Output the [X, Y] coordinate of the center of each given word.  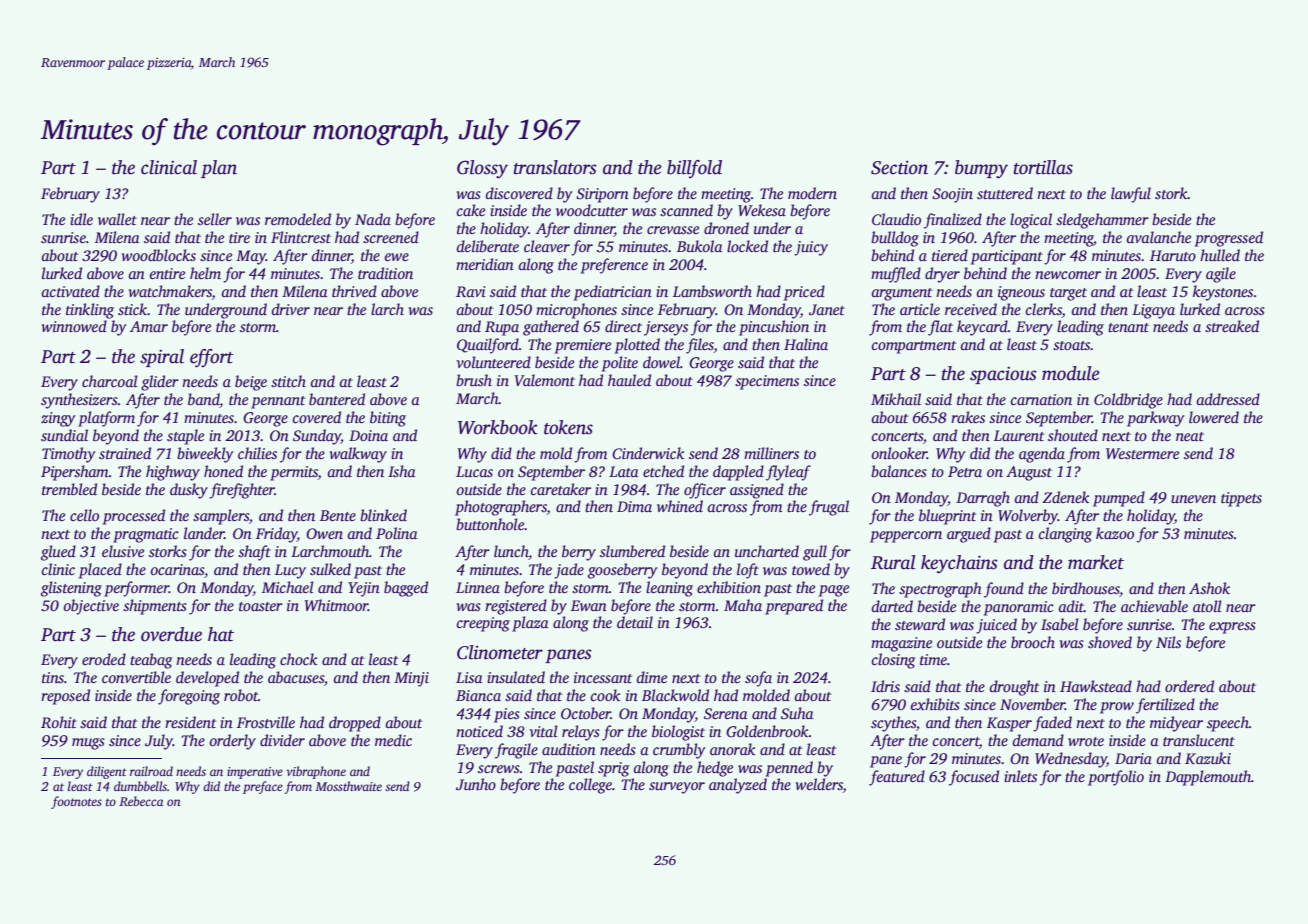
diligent [107, 772]
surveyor [677, 788]
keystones [1223, 293]
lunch [511, 552]
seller [215, 219]
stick [133, 309]
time [933, 659]
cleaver [547, 246]
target [1068, 294]
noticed [479, 731]
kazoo [1115, 533]
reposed [65, 697]
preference [614, 266]
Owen [324, 533]
